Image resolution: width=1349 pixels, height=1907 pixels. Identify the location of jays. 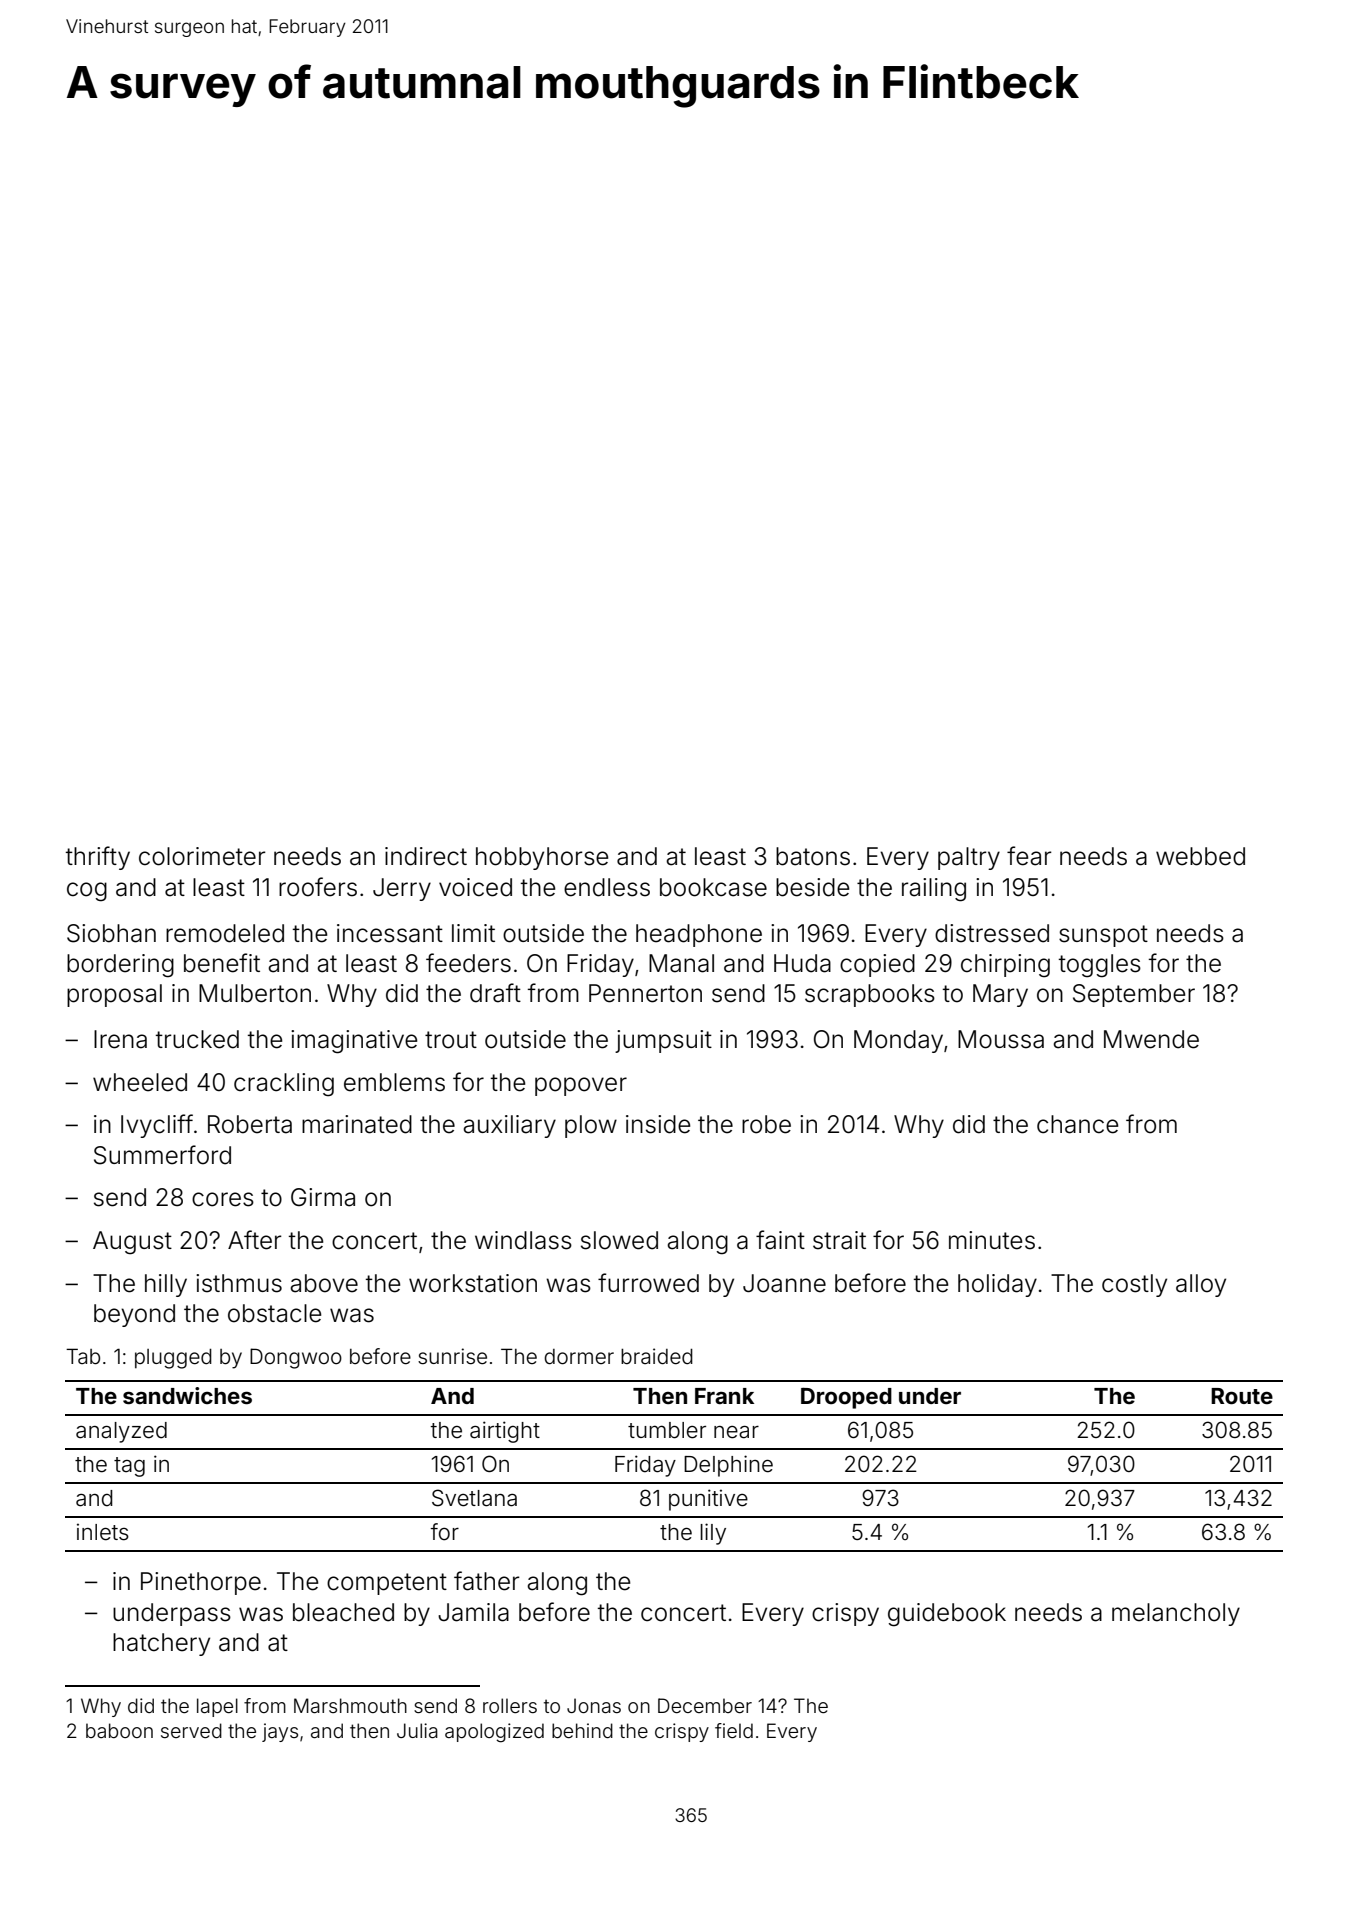
(280, 1732).
